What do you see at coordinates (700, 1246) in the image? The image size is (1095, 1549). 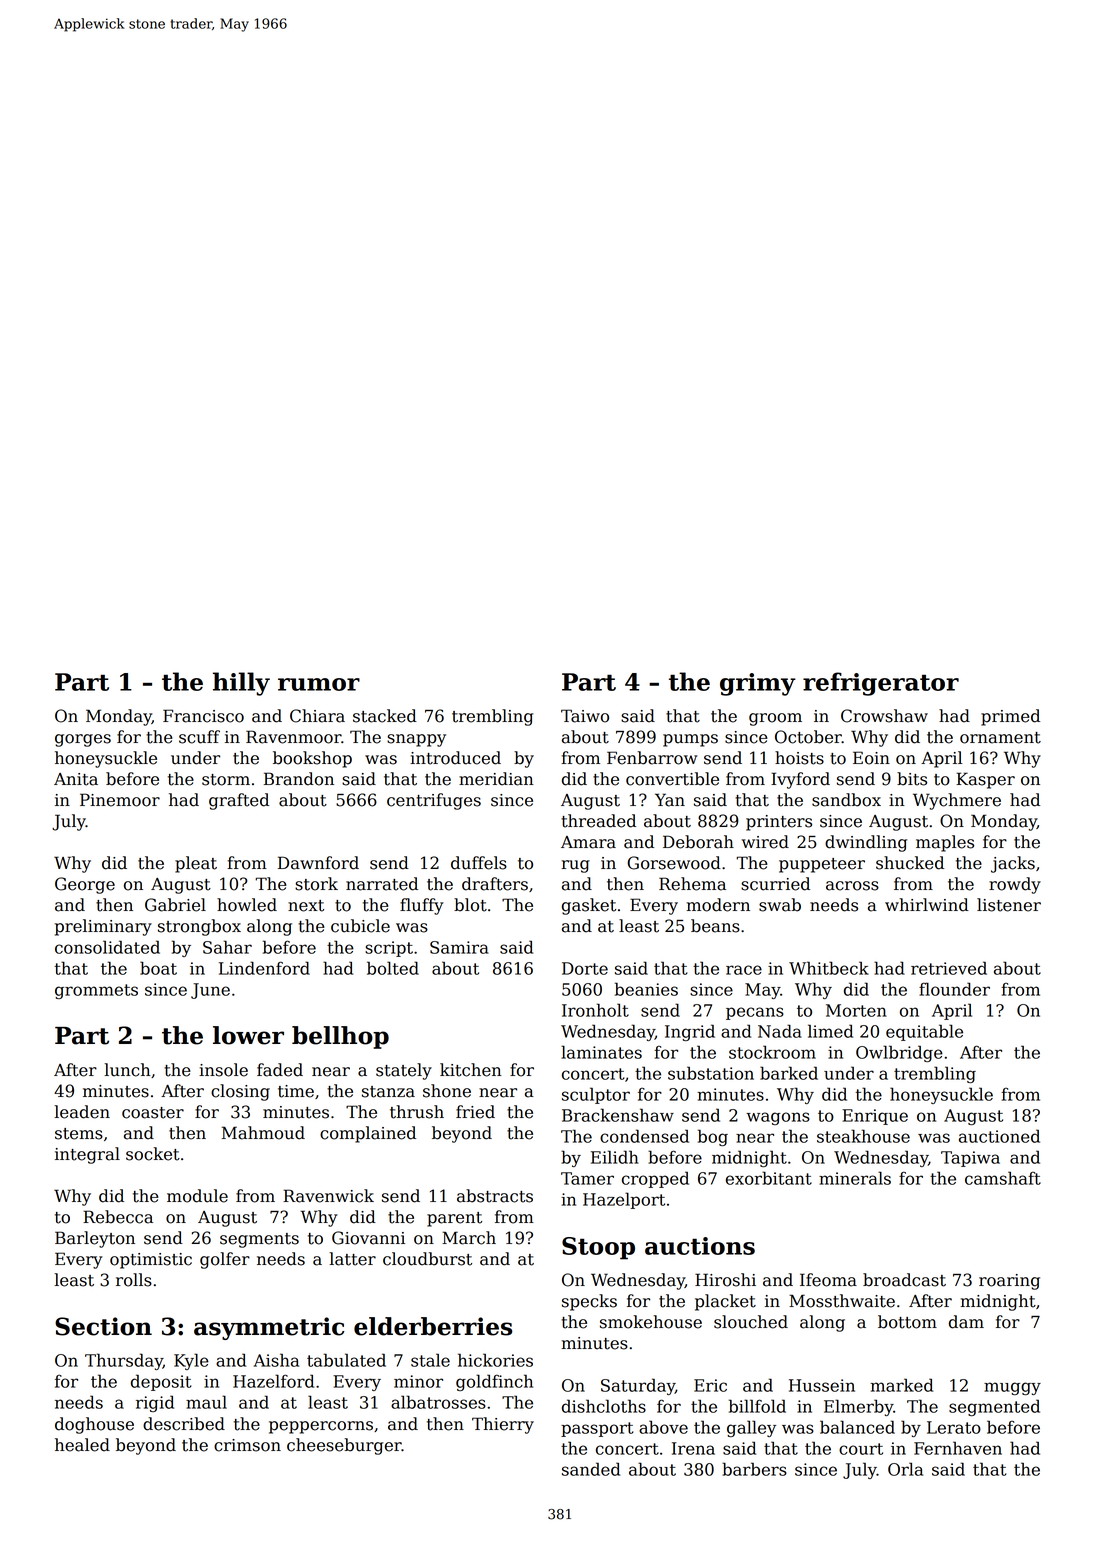 I see `auctions` at bounding box center [700, 1246].
